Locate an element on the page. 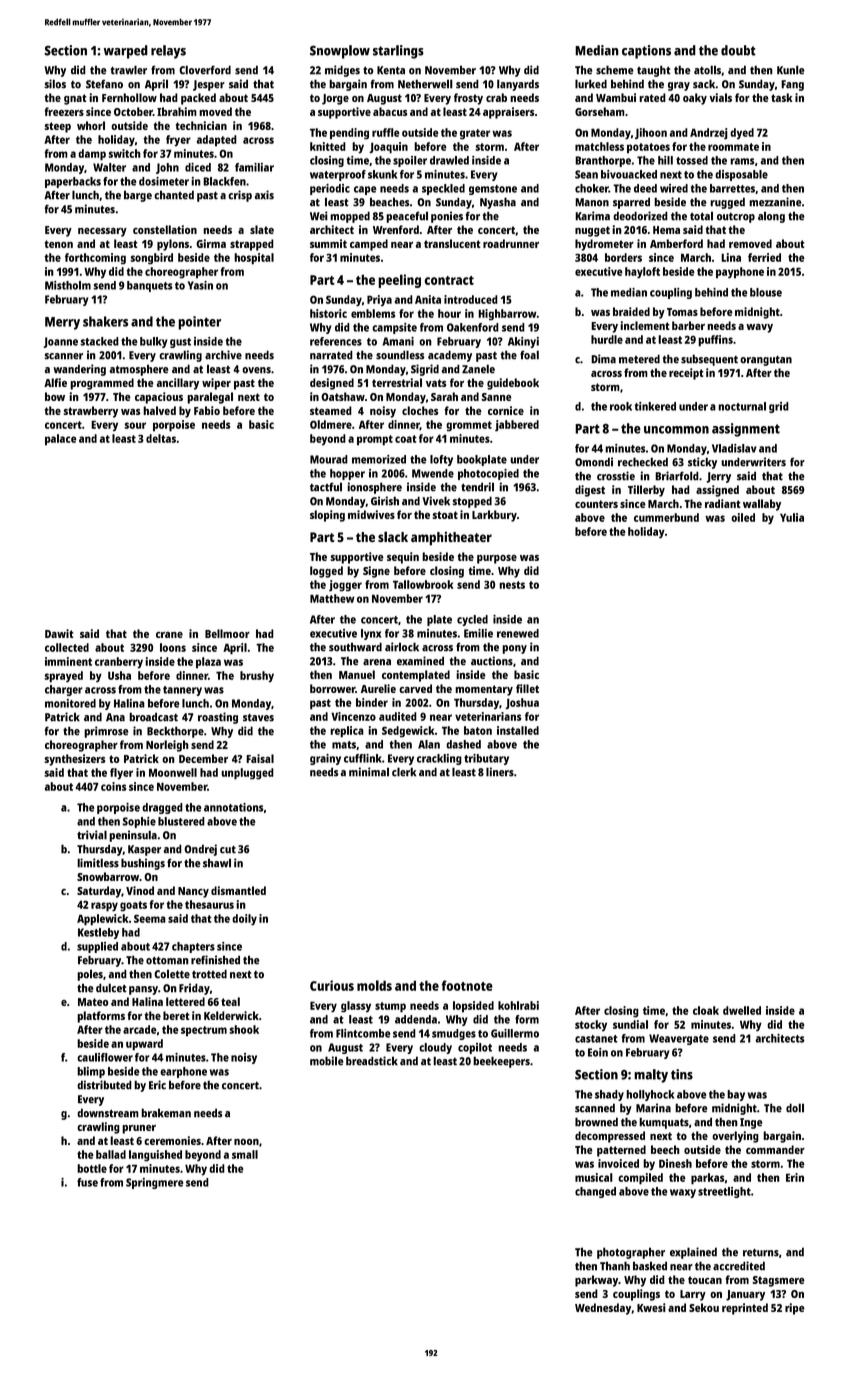 This document has height=1400, width=849. kohlrabi is located at coordinates (518, 1005).
